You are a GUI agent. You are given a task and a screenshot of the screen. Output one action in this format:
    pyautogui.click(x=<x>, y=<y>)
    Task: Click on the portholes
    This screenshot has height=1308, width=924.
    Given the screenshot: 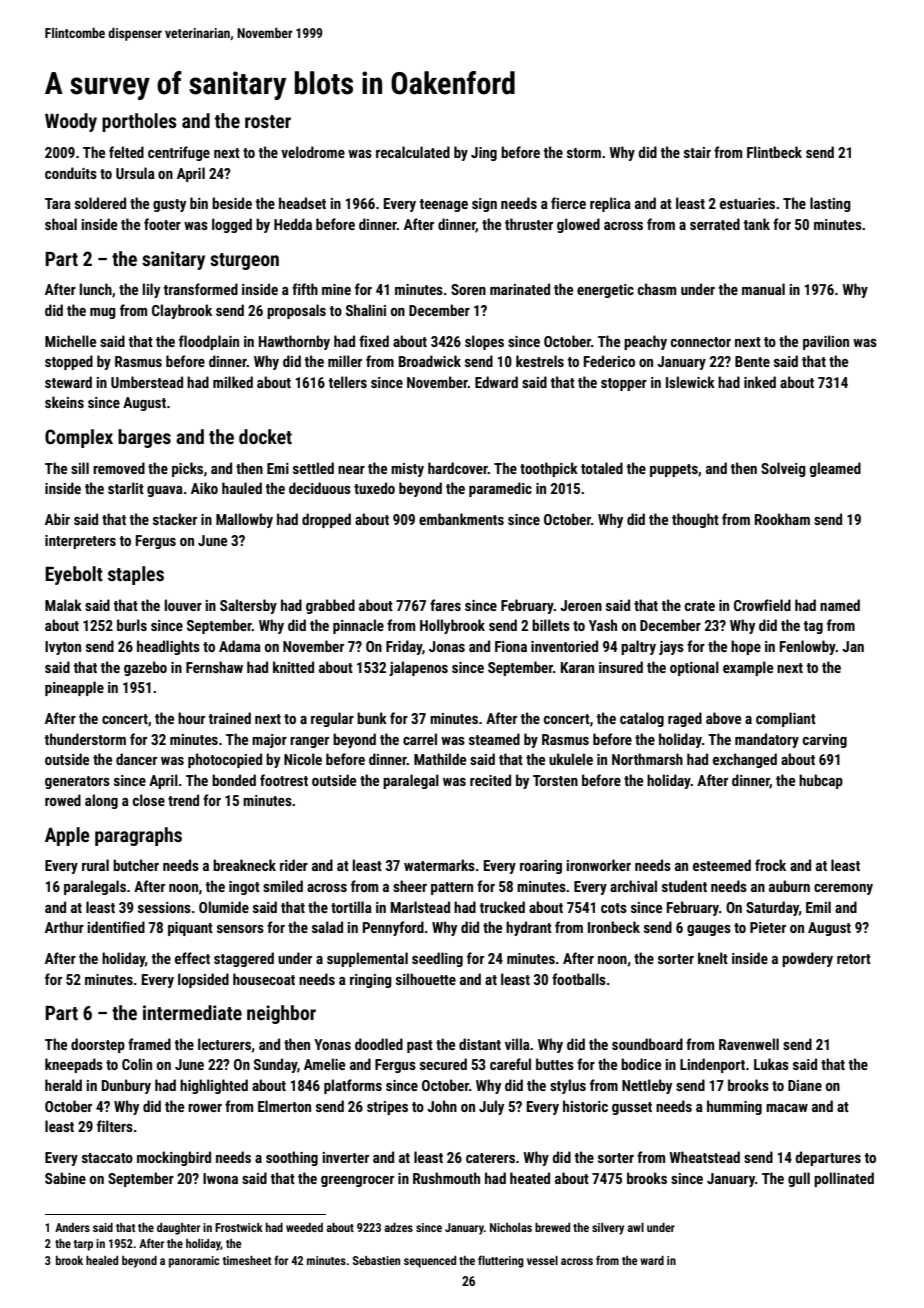 What is the action you would take?
    pyautogui.click(x=139, y=122)
